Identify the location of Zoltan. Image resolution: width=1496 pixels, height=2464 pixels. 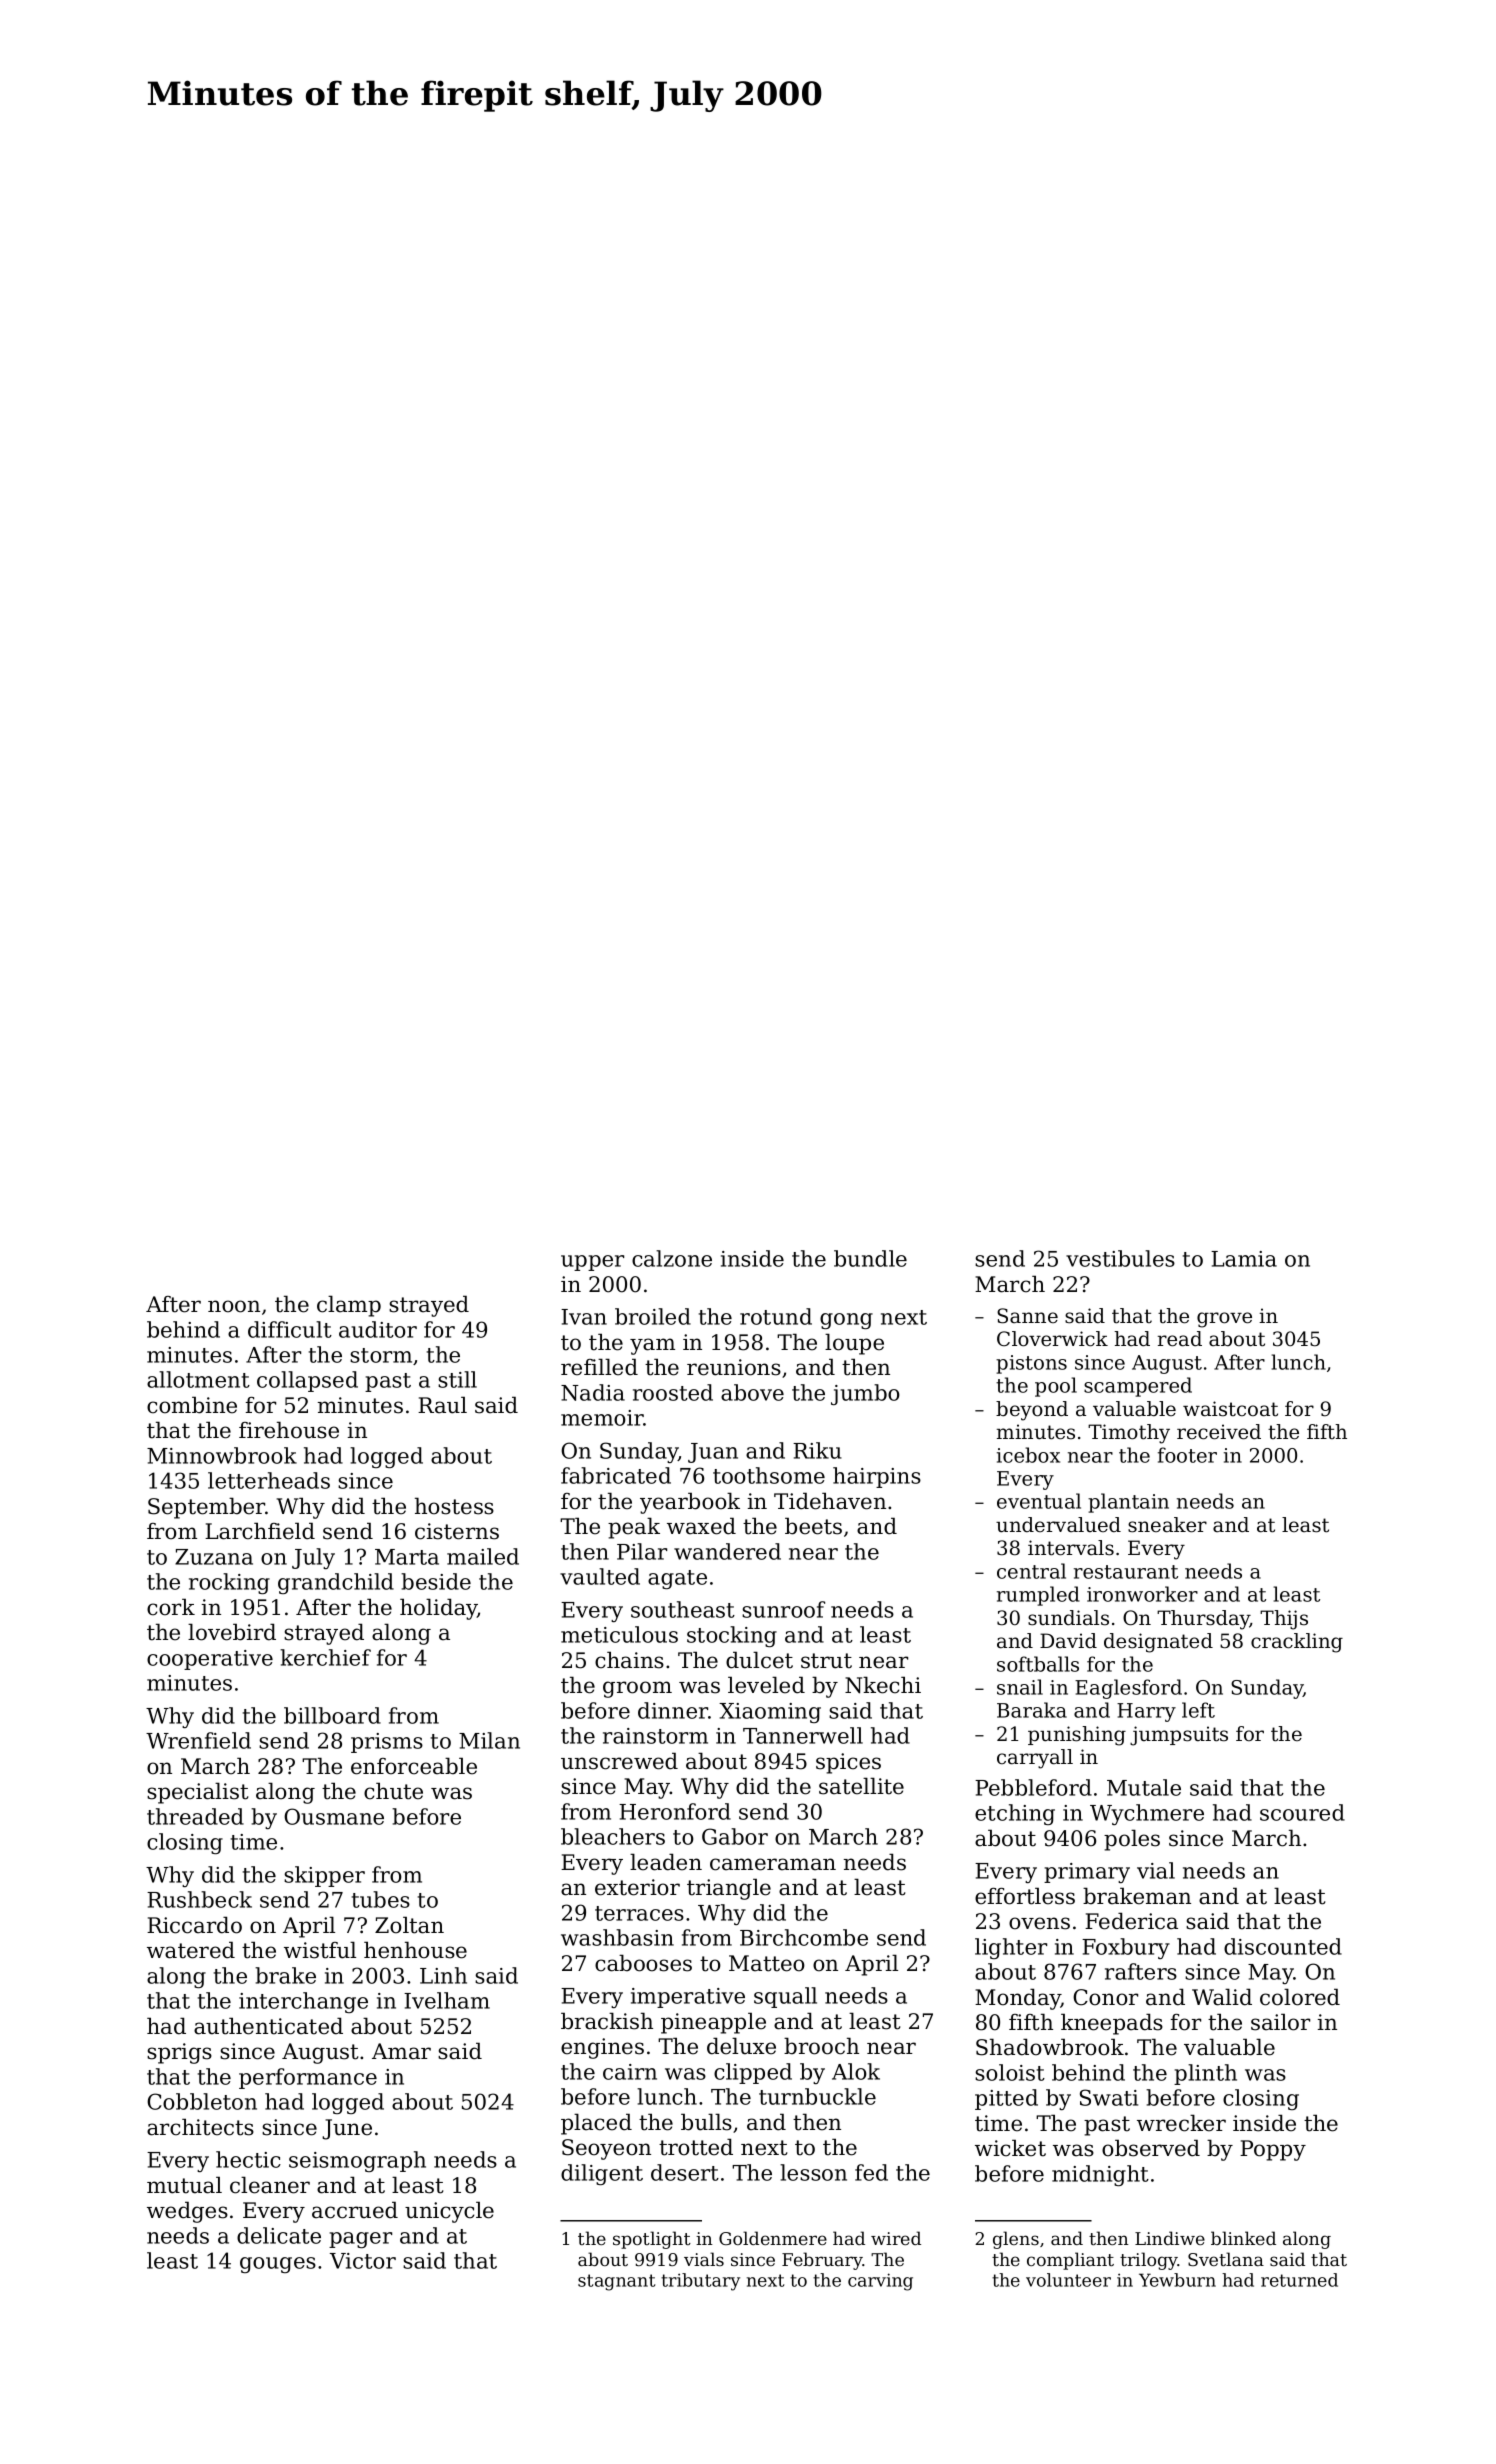
(409, 1925).
